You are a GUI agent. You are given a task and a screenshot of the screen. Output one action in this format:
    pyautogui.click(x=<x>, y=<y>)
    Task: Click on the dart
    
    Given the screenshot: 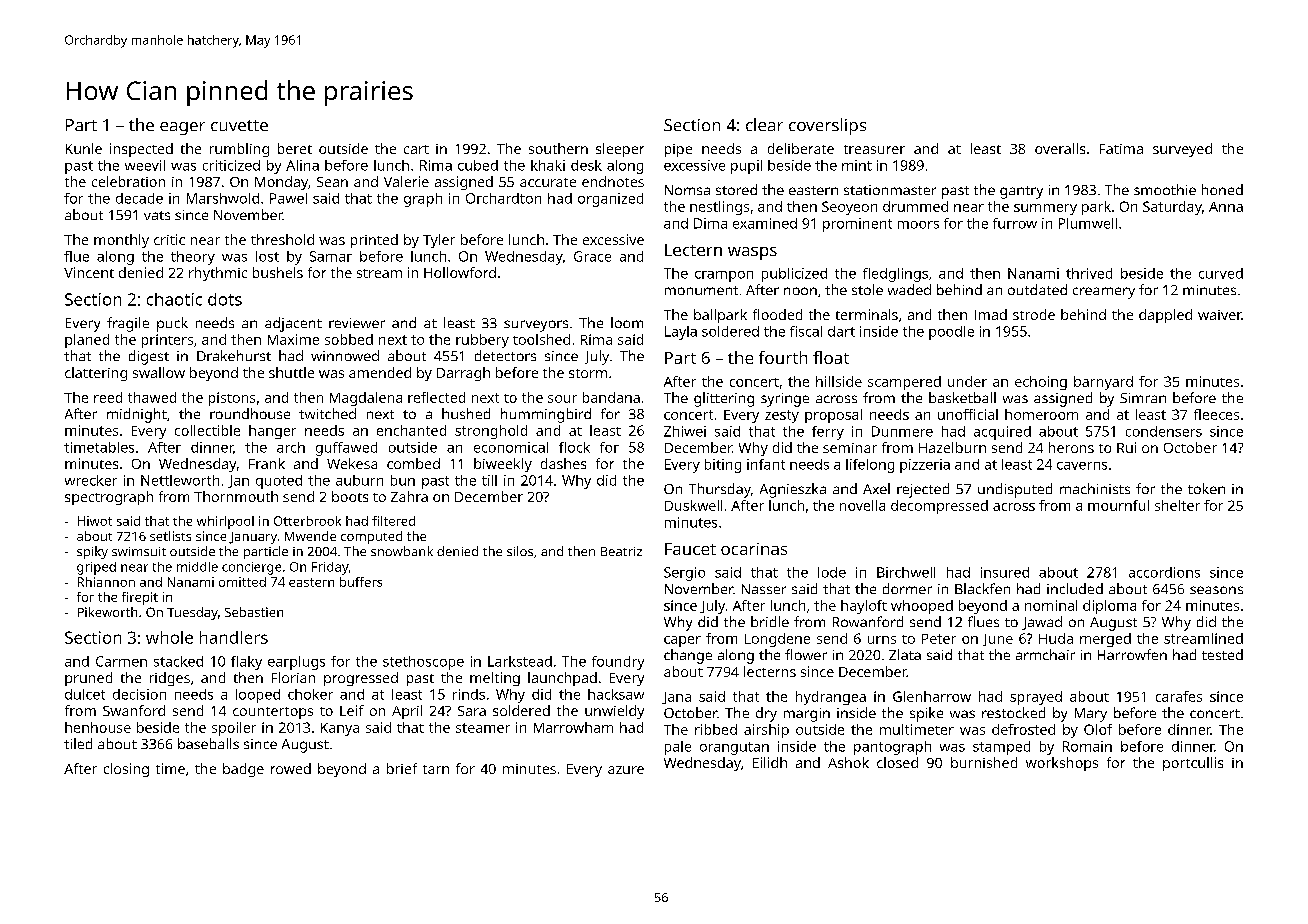 What is the action you would take?
    pyautogui.click(x=841, y=331)
